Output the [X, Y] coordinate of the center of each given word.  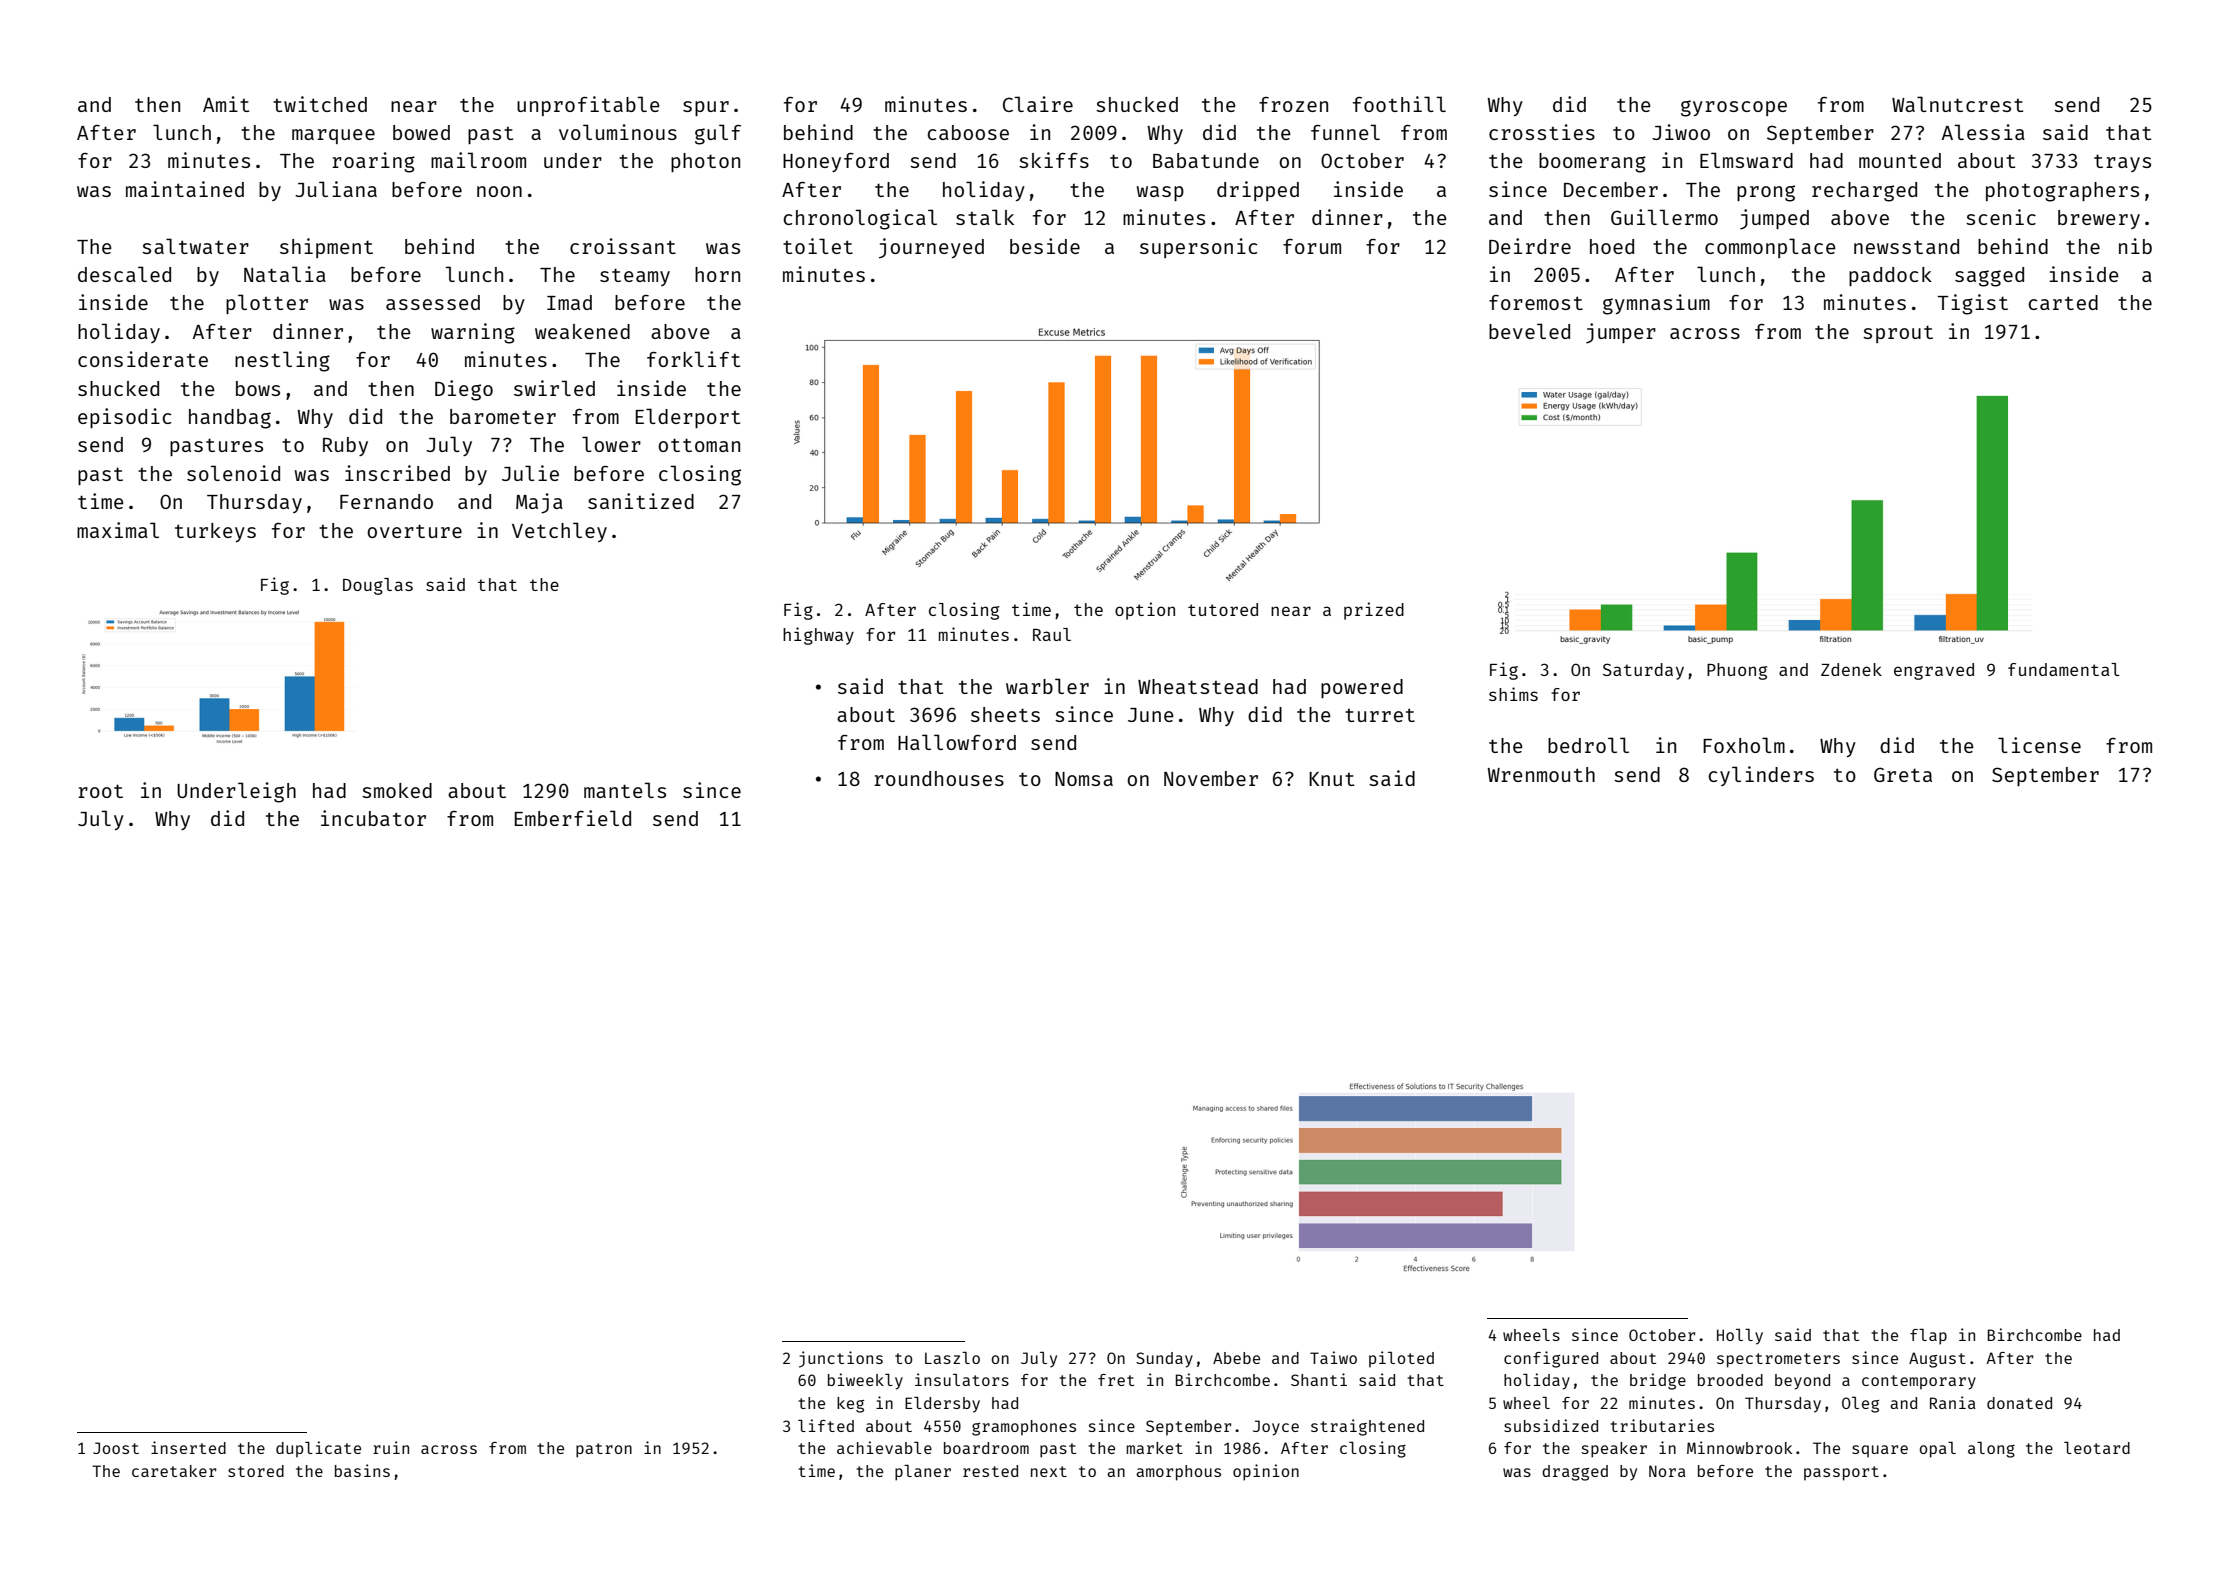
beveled [1529, 331]
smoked [397, 790]
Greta [1903, 774]
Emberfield [573, 818]
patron [604, 1450]
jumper [1621, 333]
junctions [841, 1359]
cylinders [1761, 776]
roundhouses [939, 778]
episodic [124, 418]
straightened [1367, 1427]
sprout [1898, 334]
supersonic [1198, 248]
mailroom [478, 160]
